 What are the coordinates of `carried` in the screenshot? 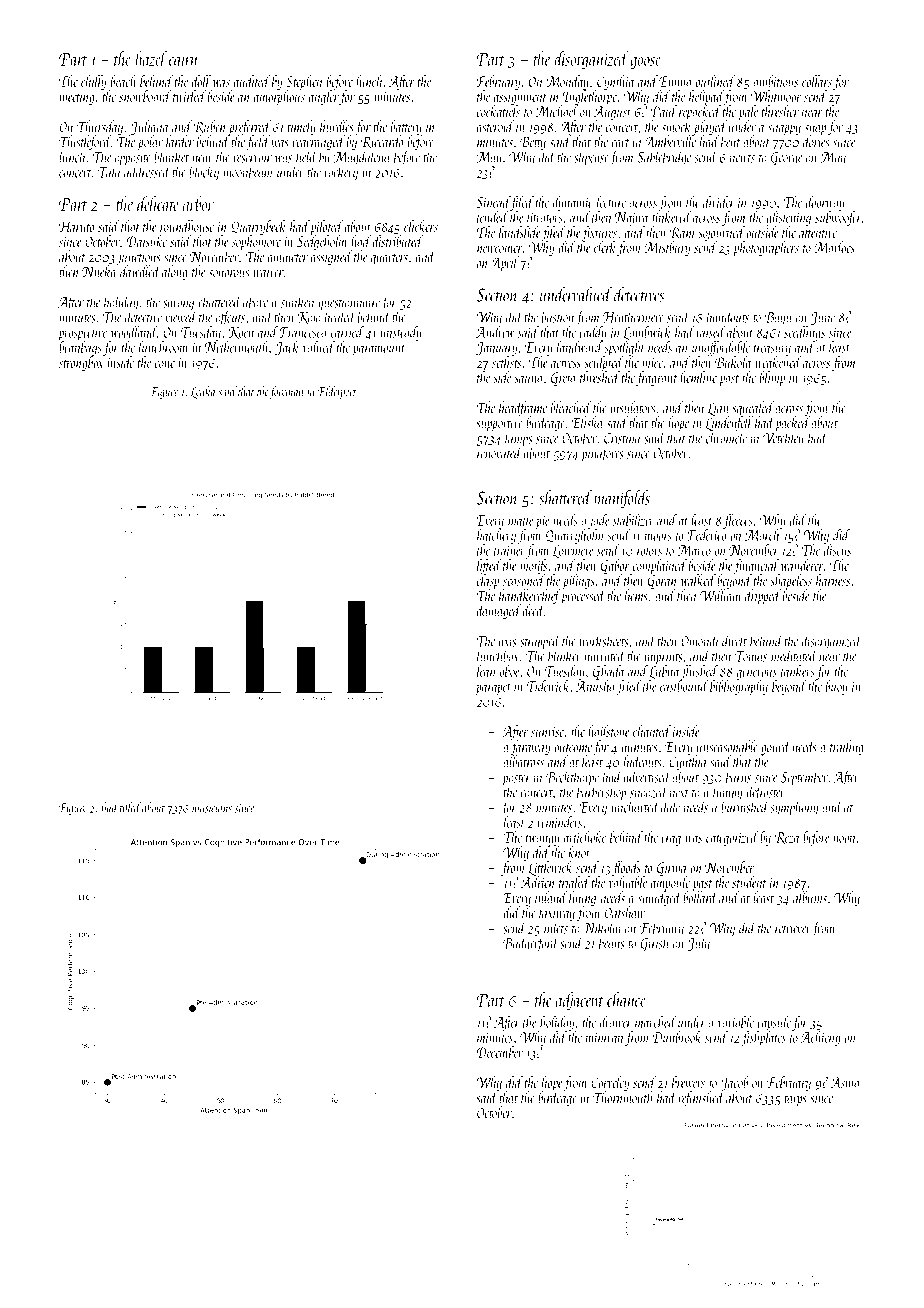 It's located at (347, 332).
